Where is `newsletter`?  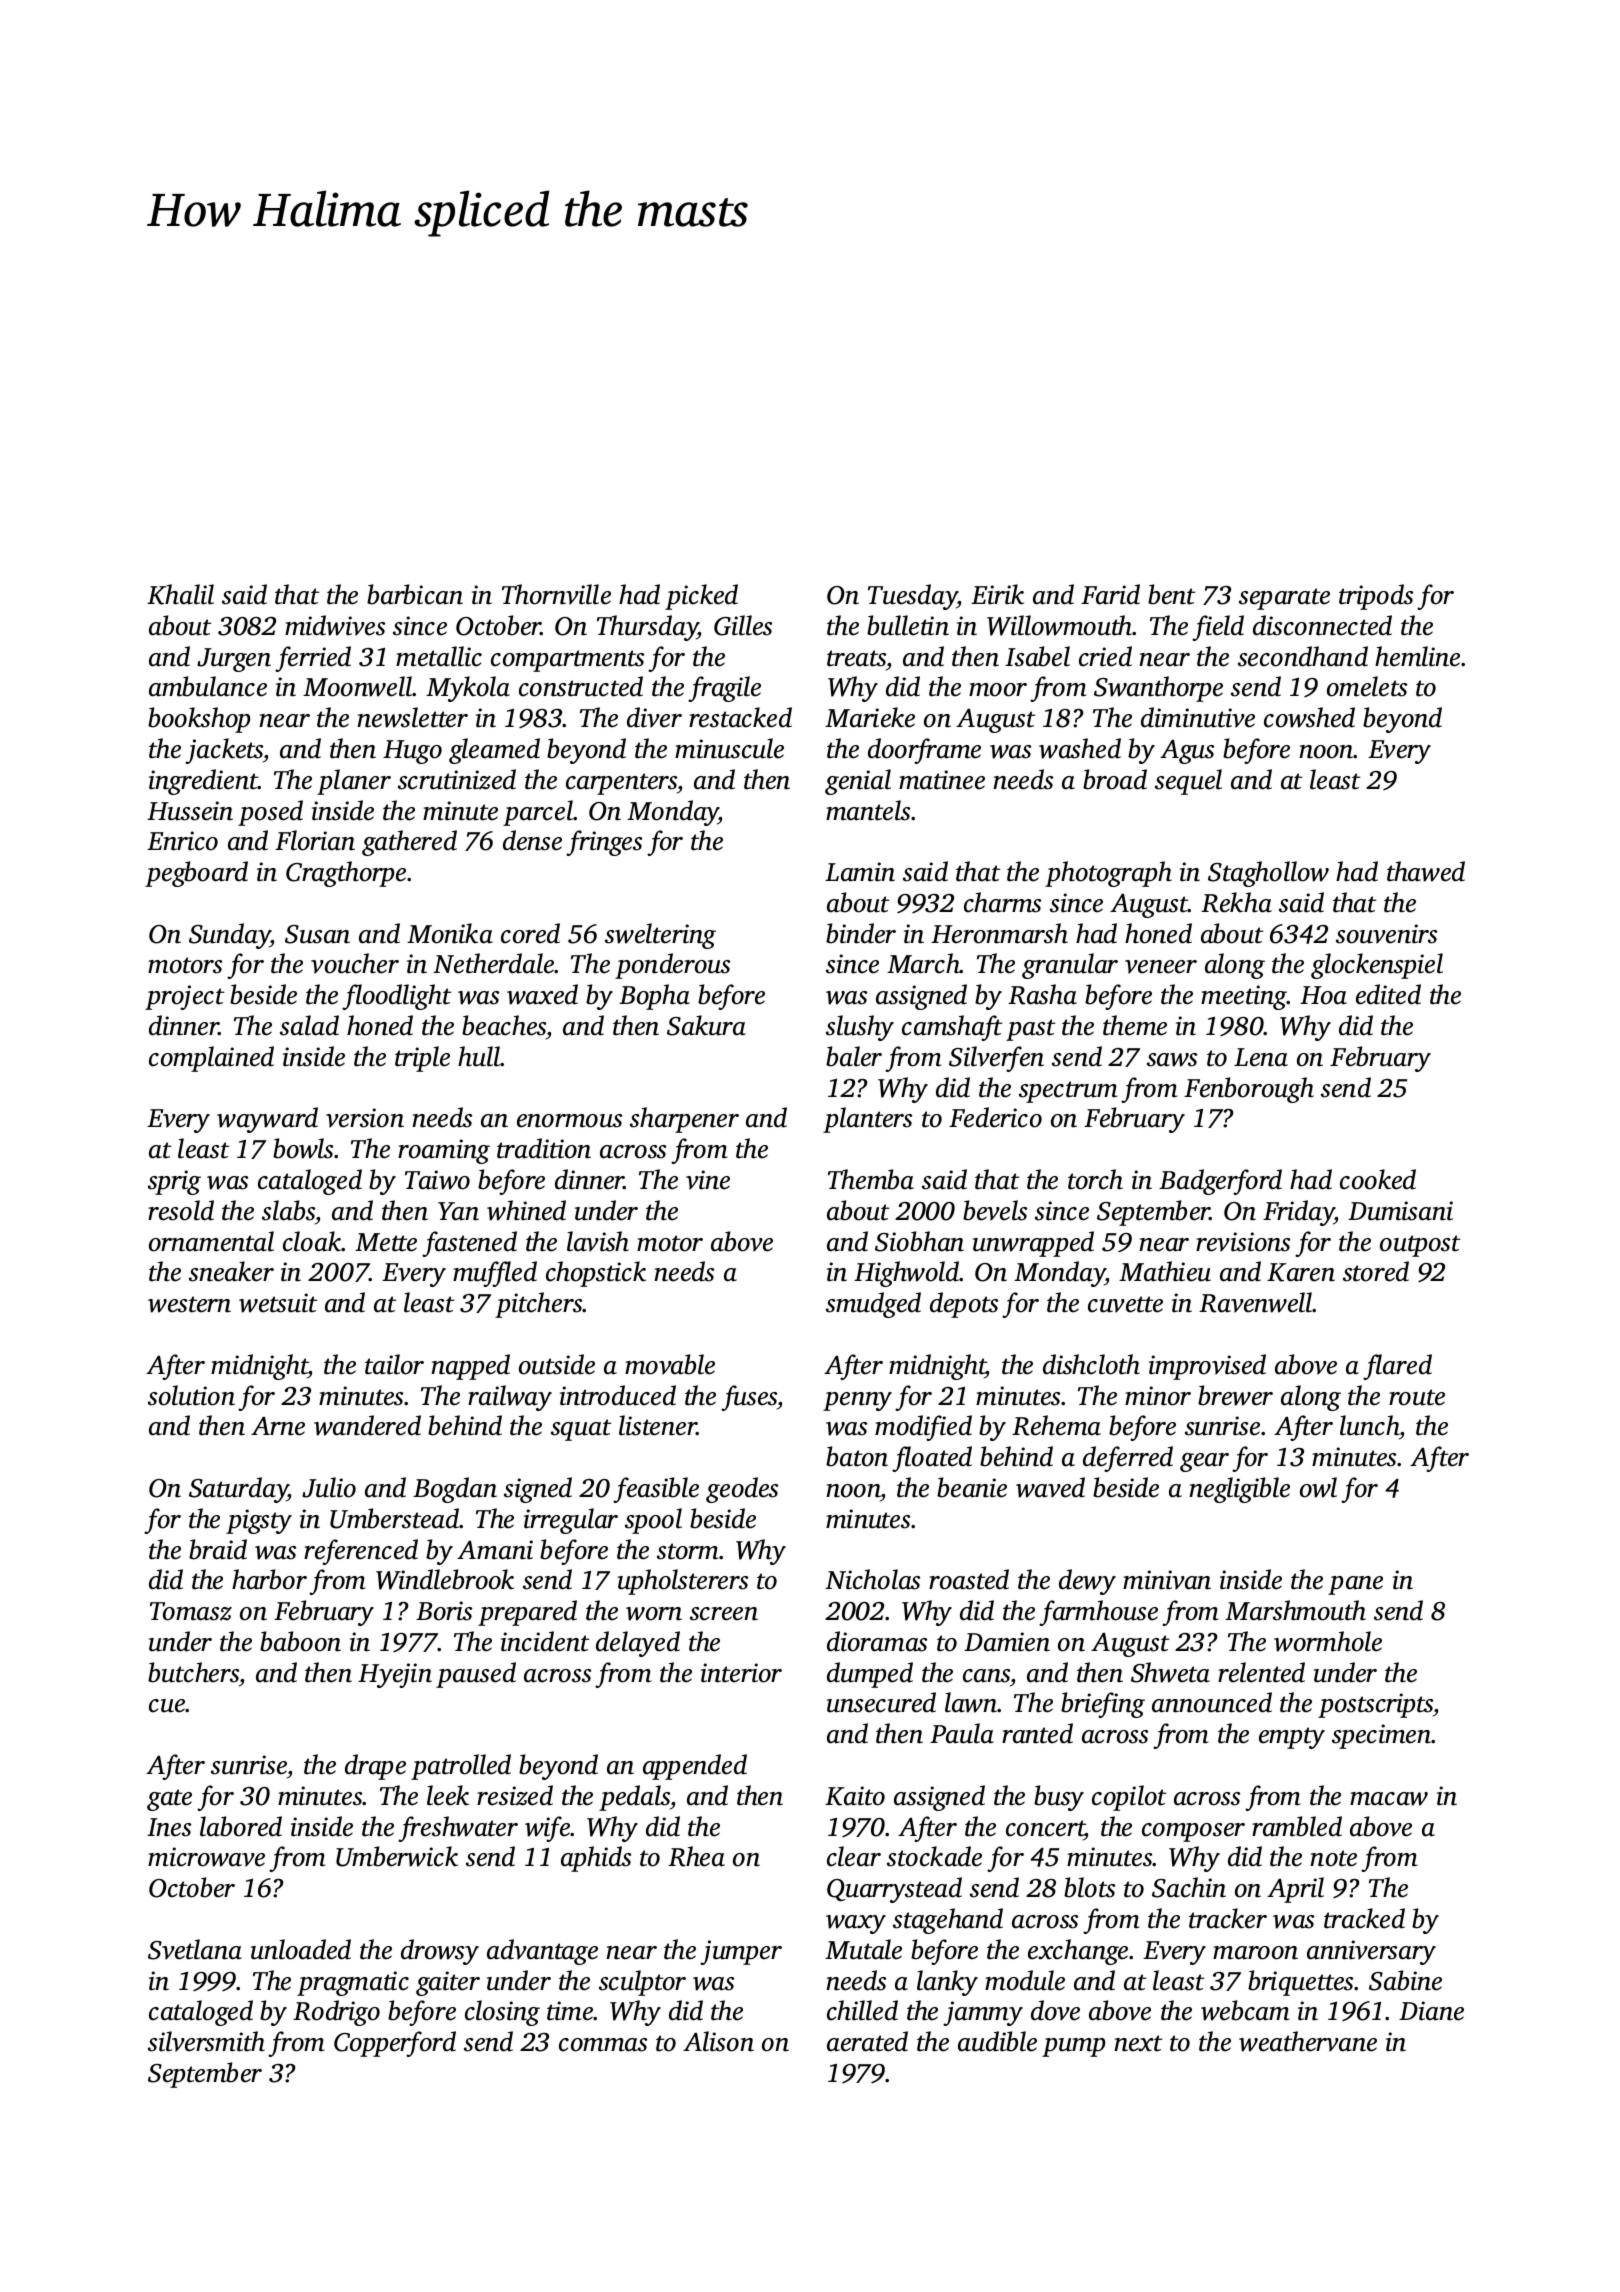
newsletter is located at coordinates (412, 717).
